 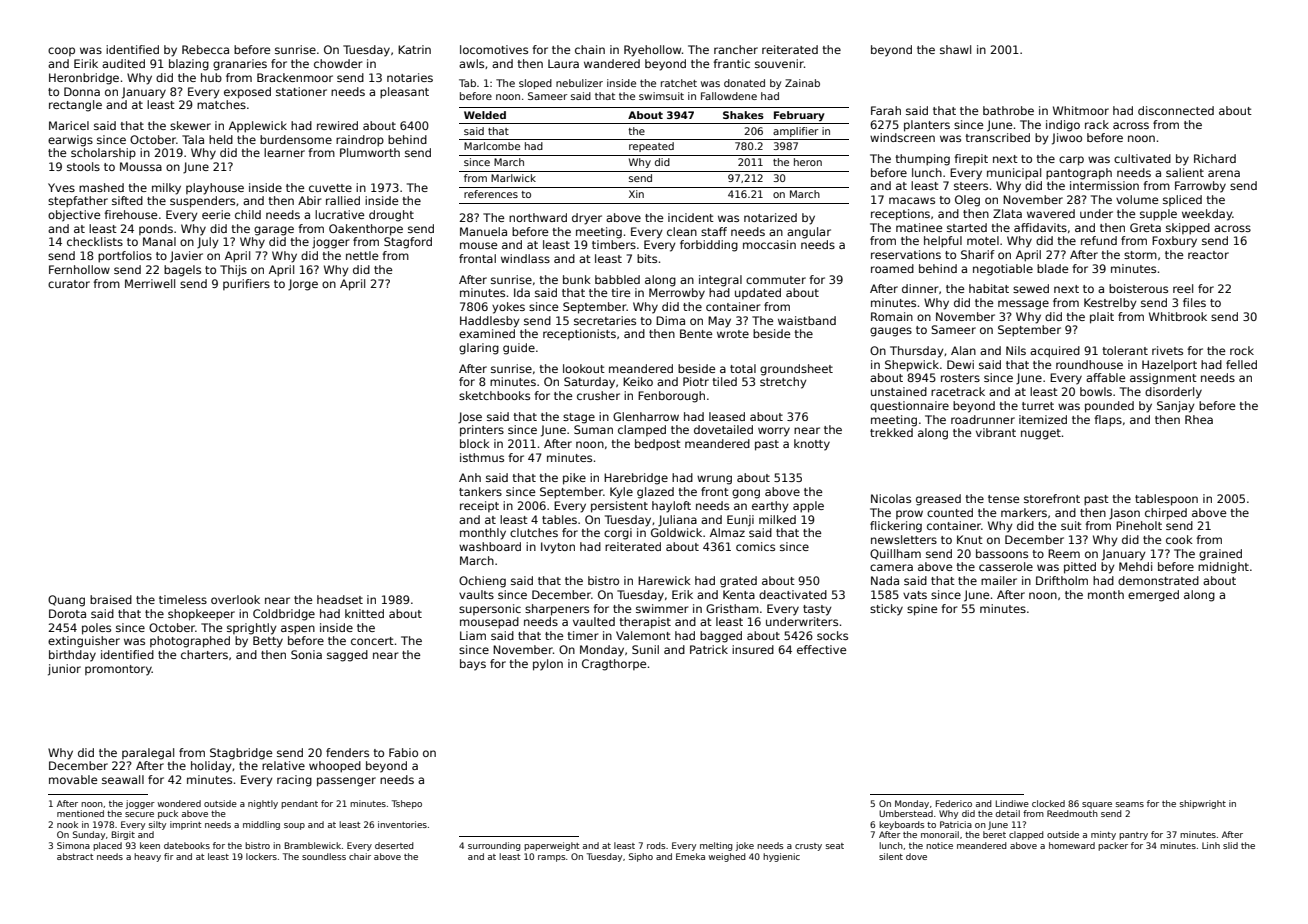 What do you see at coordinates (301, 91) in the screenshot?
I see `stationer` at bounding box center [301, 91].
